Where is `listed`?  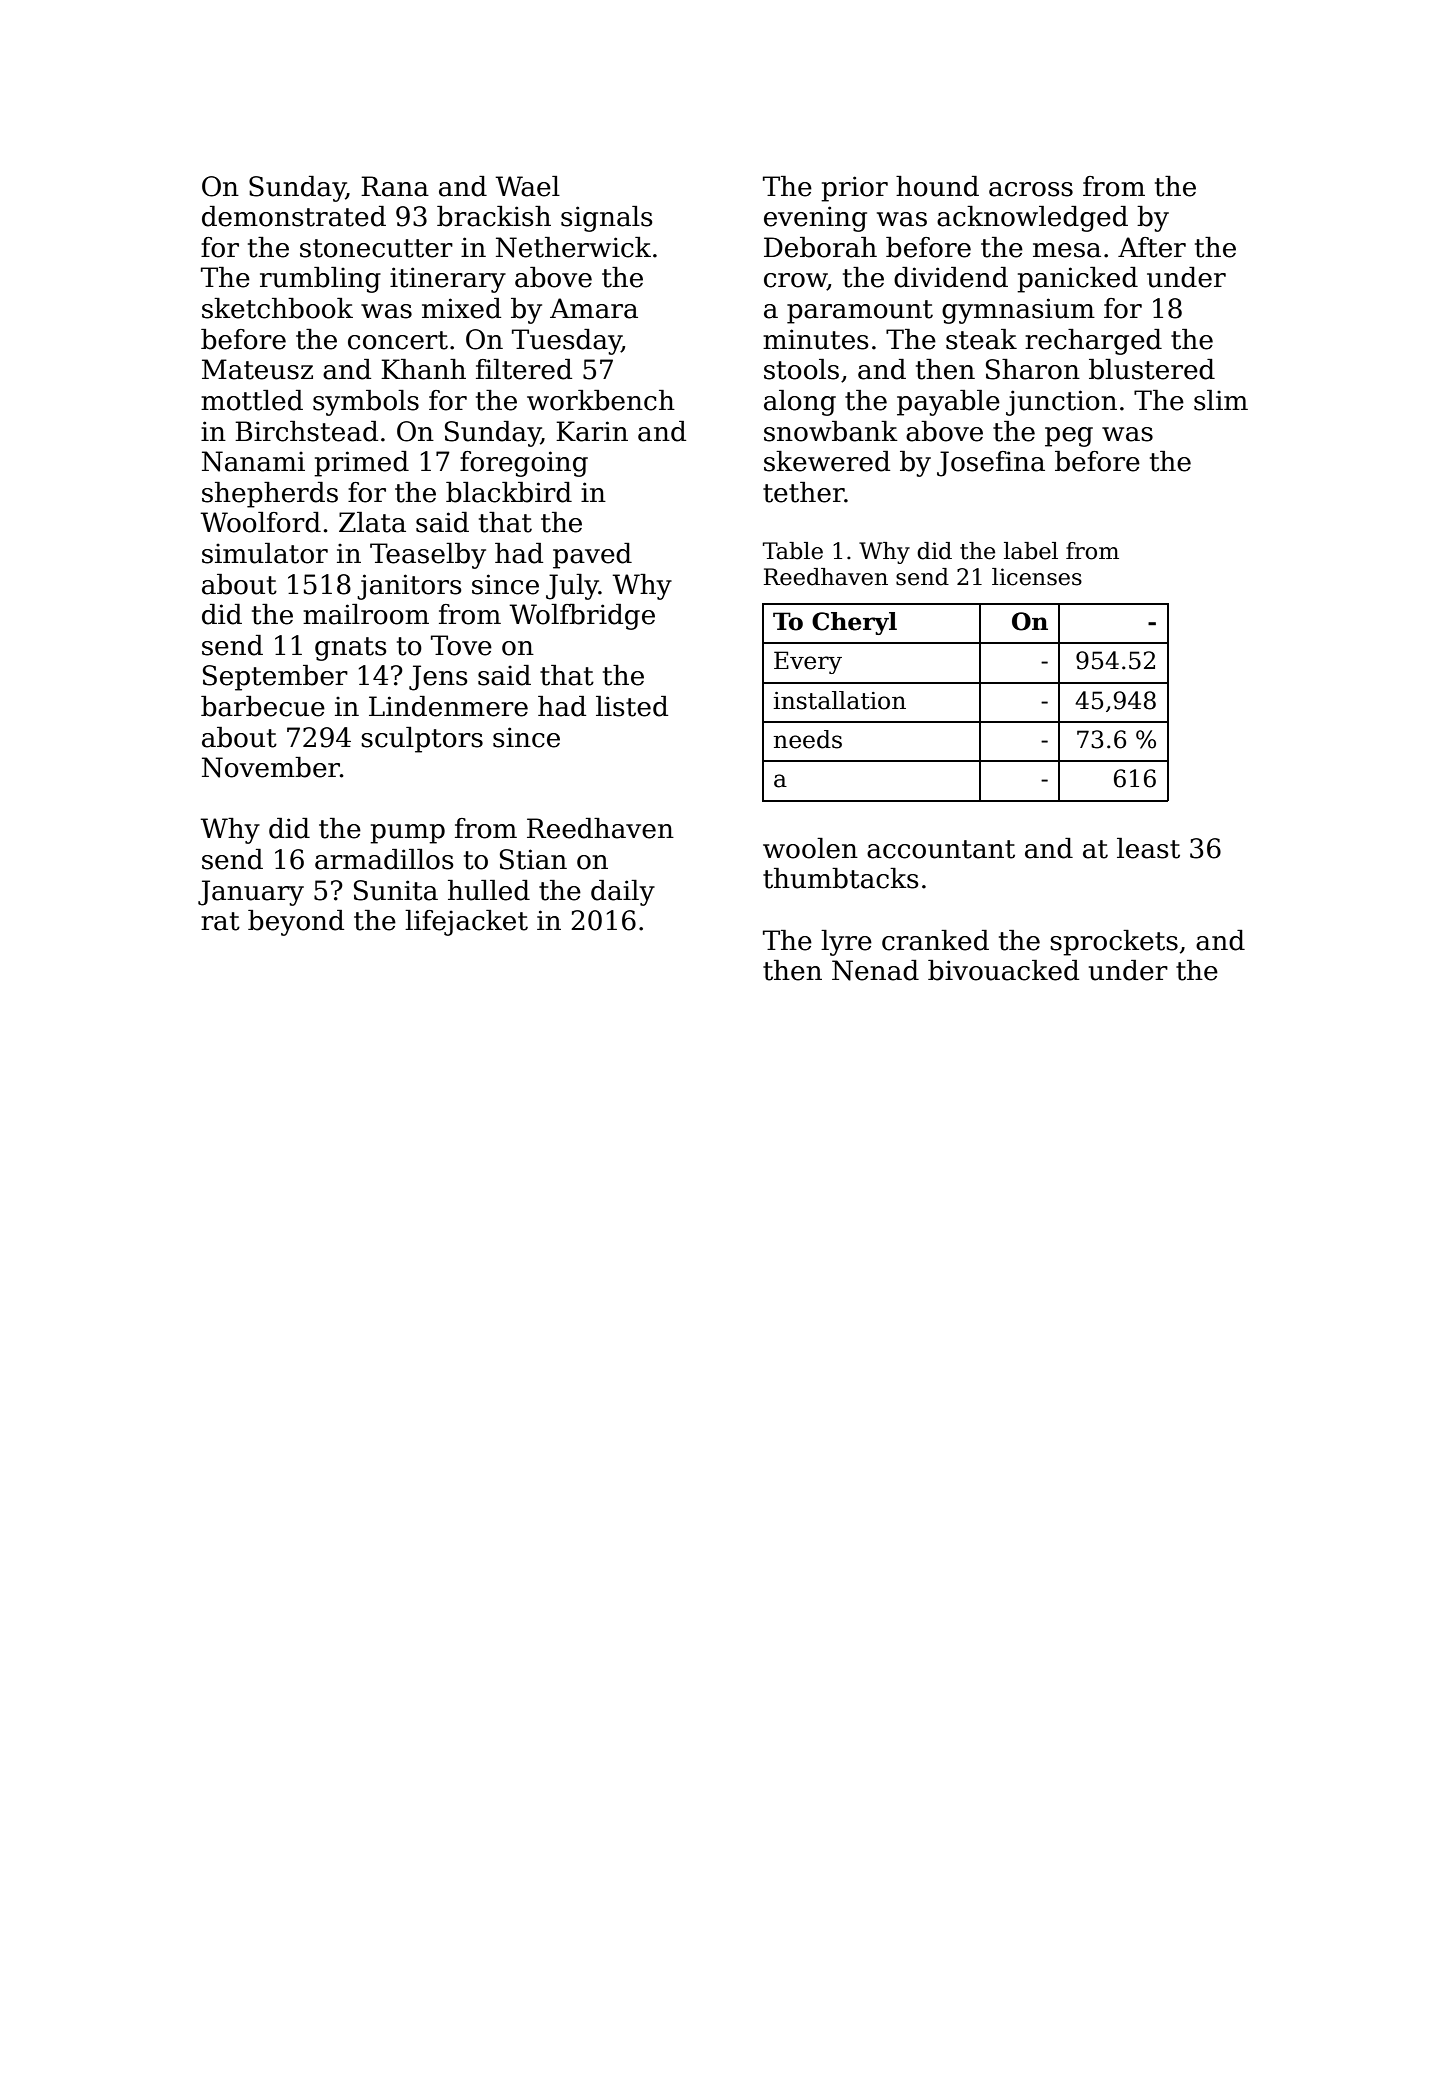 listed is located at coordinates (632, 706).
